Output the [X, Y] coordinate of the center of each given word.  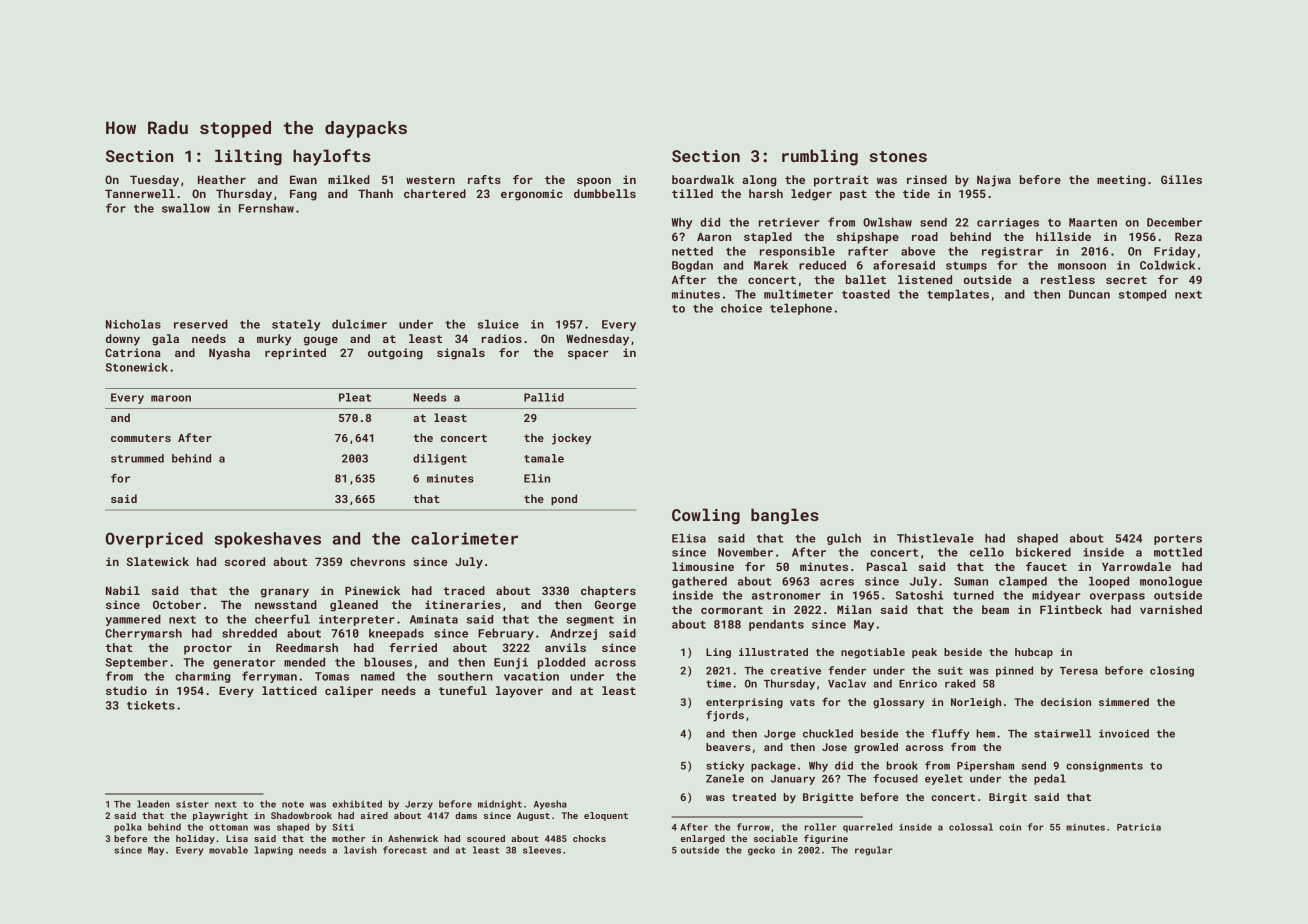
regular [874, 851]
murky [274, 340]
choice [741, 308]
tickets [151, 705]
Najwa [994, 181]
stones [898, 156]
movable [228, 850]
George [615, 606]
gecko [761, 851]
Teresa [1079, 671]
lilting [248, 157]
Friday [1175, 252]
